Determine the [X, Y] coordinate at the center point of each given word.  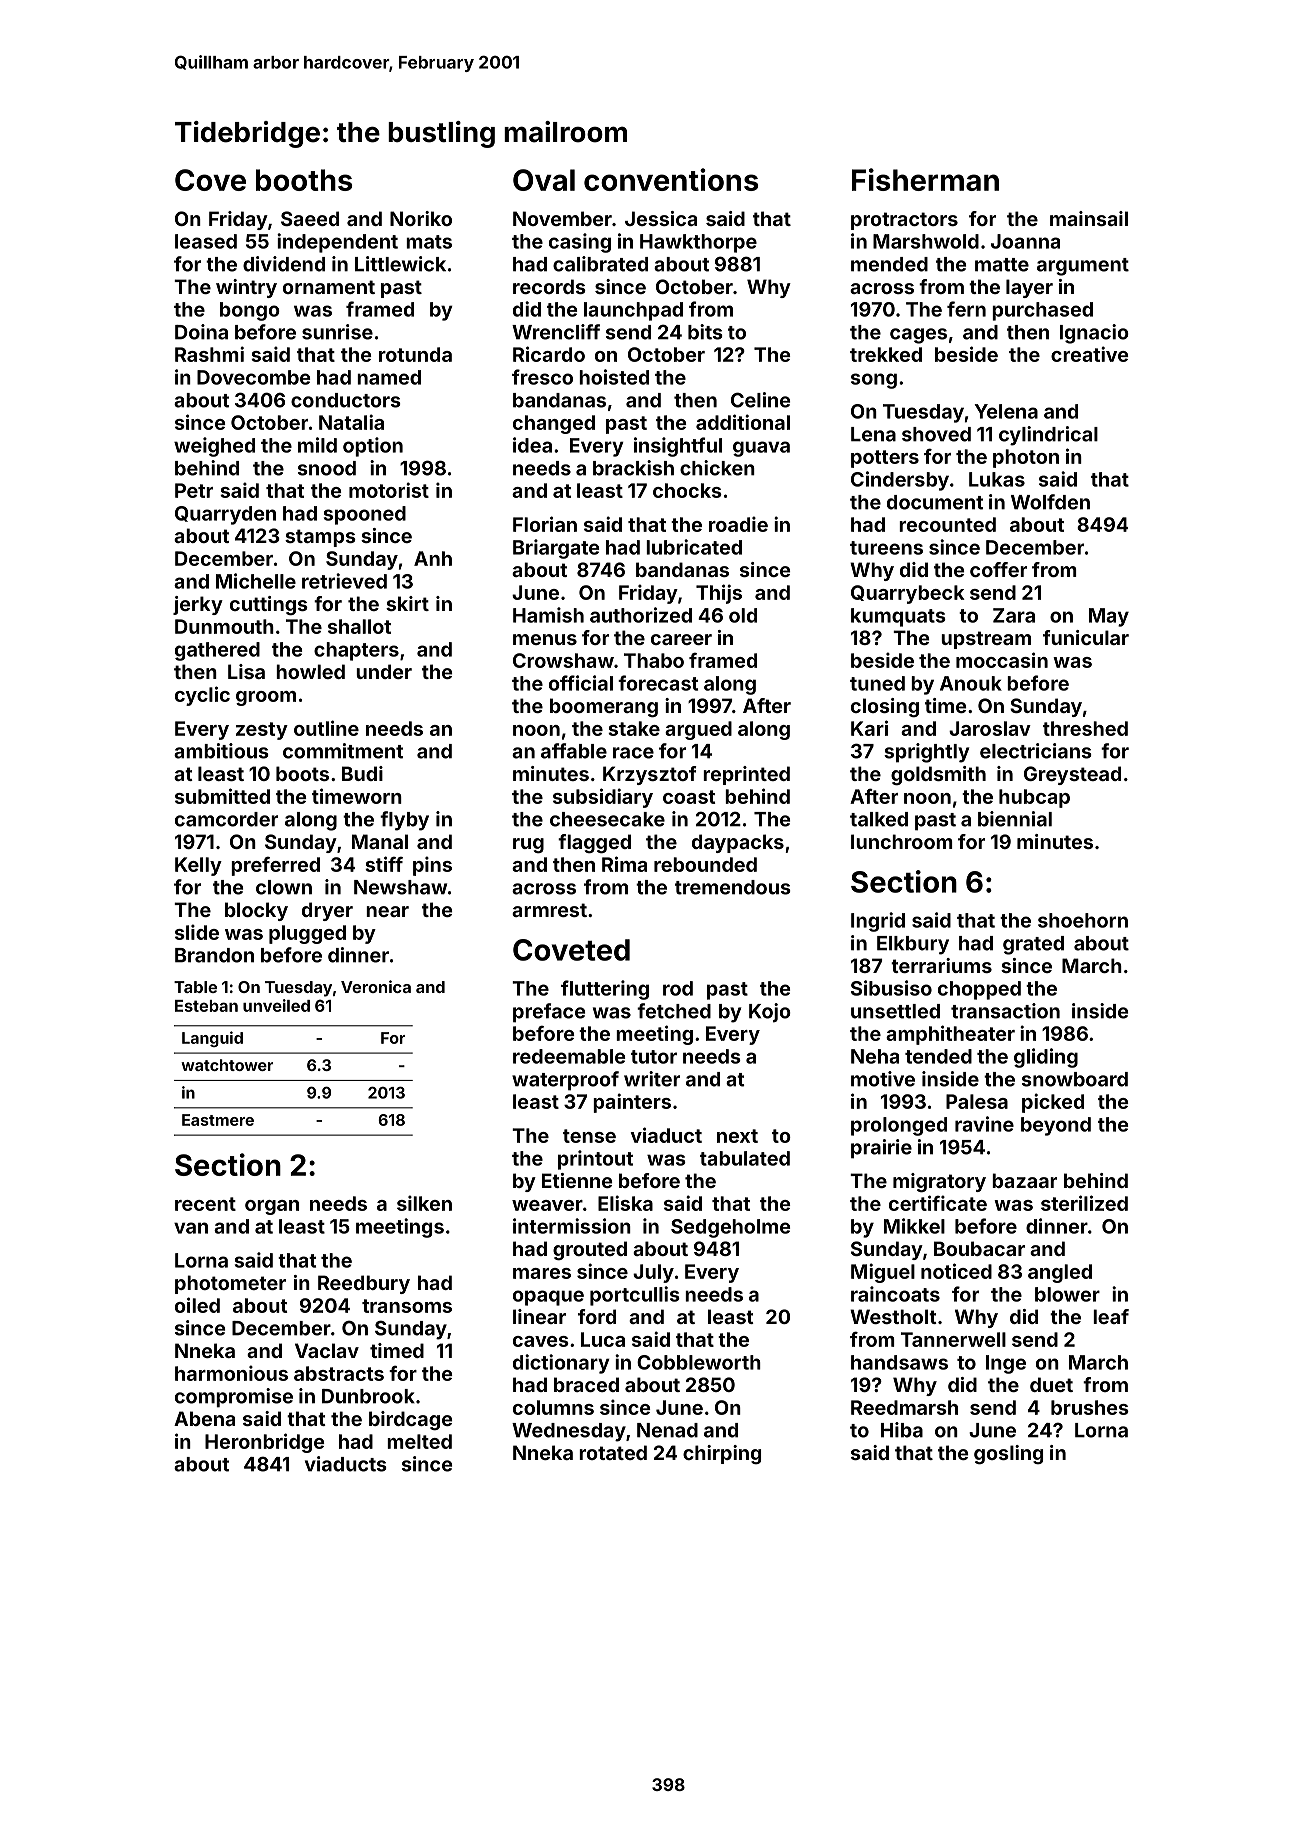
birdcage [410, 1420]
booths [304, 180]
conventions [671, 179]
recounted [947, 524]
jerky [198, 605]
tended [938, 1056]
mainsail [1089, 218]
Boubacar [979, 1248]
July [653, 1273]
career [681, 639]
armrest [549, 910]
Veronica [376, 986]
